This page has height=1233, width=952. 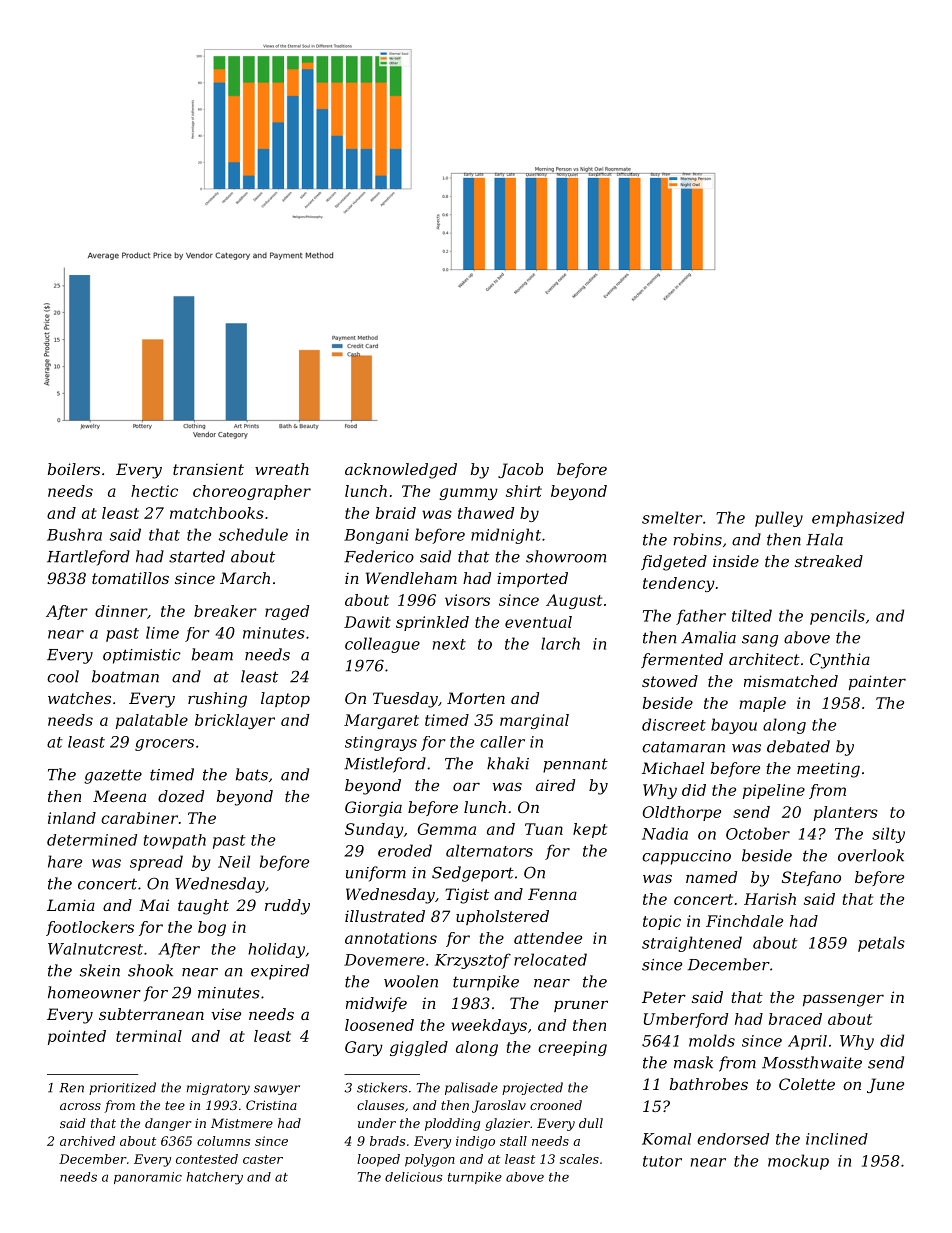 What do you see at coordinates (520, 470) in the page?
I see `Jacob` at bounding box center [520, 470].
